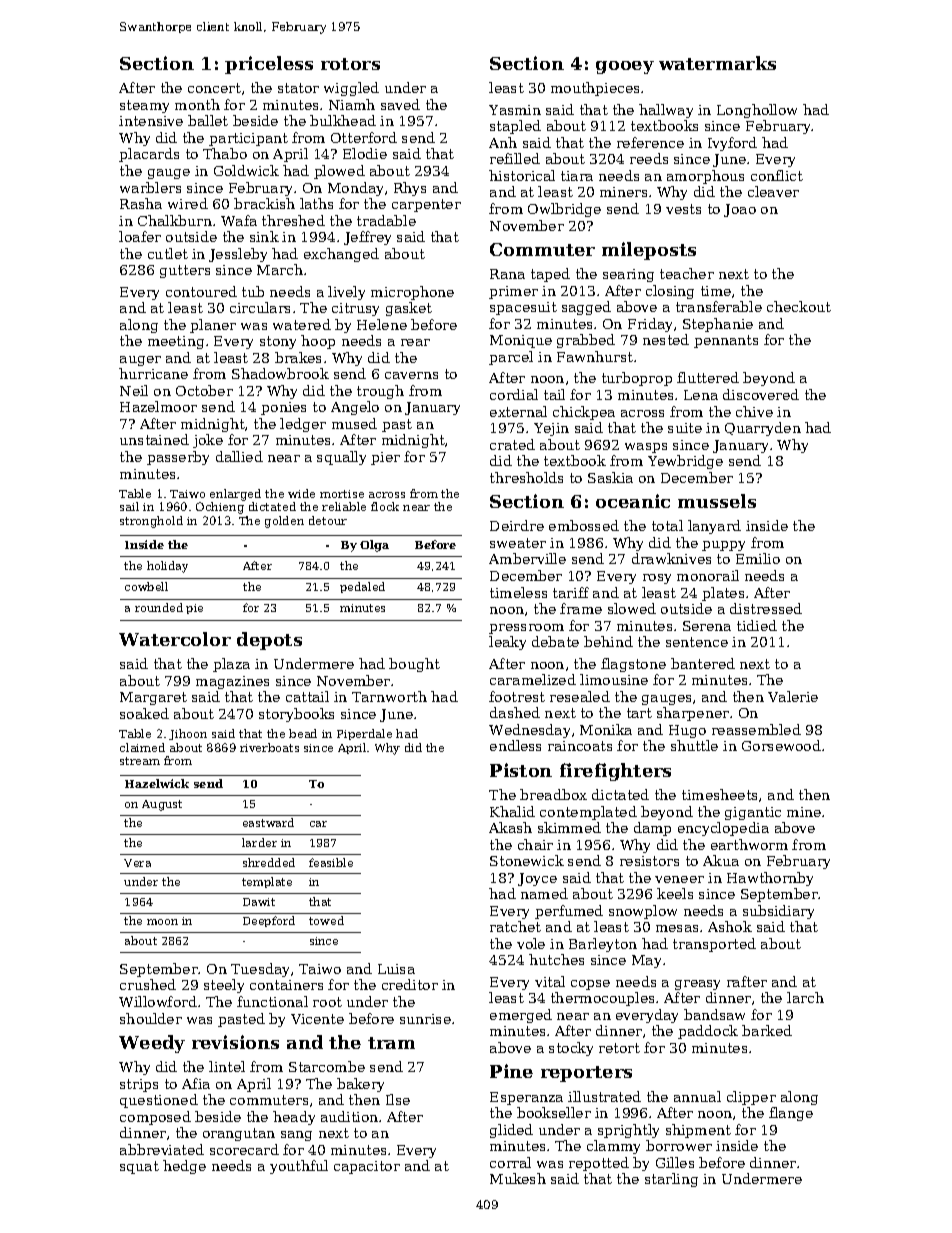 This screenshot has width=952, height=1233. I want to click on encyclopedia, so click(723, 829).
